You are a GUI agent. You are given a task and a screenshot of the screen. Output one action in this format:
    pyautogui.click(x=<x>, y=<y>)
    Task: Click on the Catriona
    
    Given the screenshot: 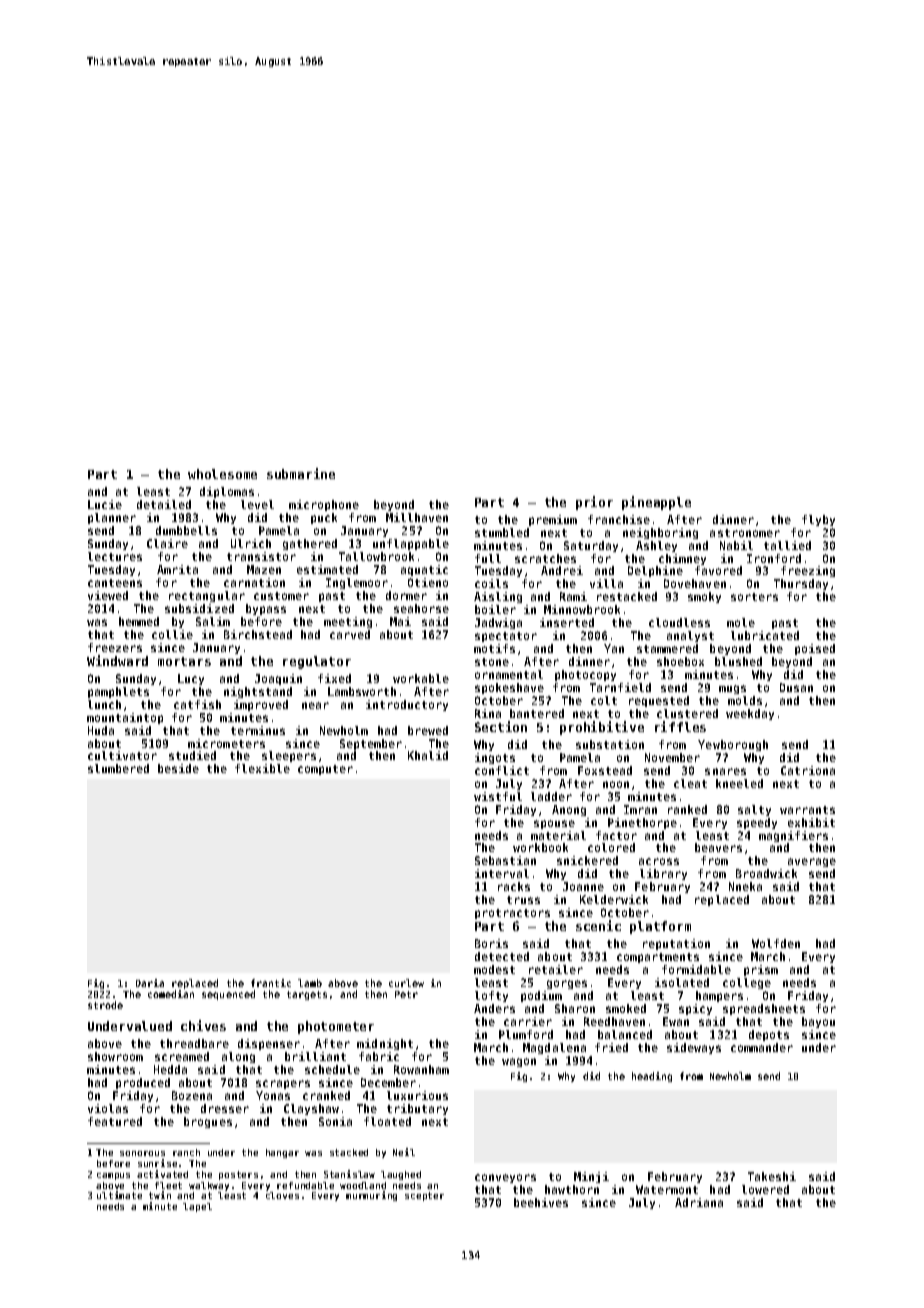 What is the action you would take?
    pyautogui.click(x=808, y=770)
